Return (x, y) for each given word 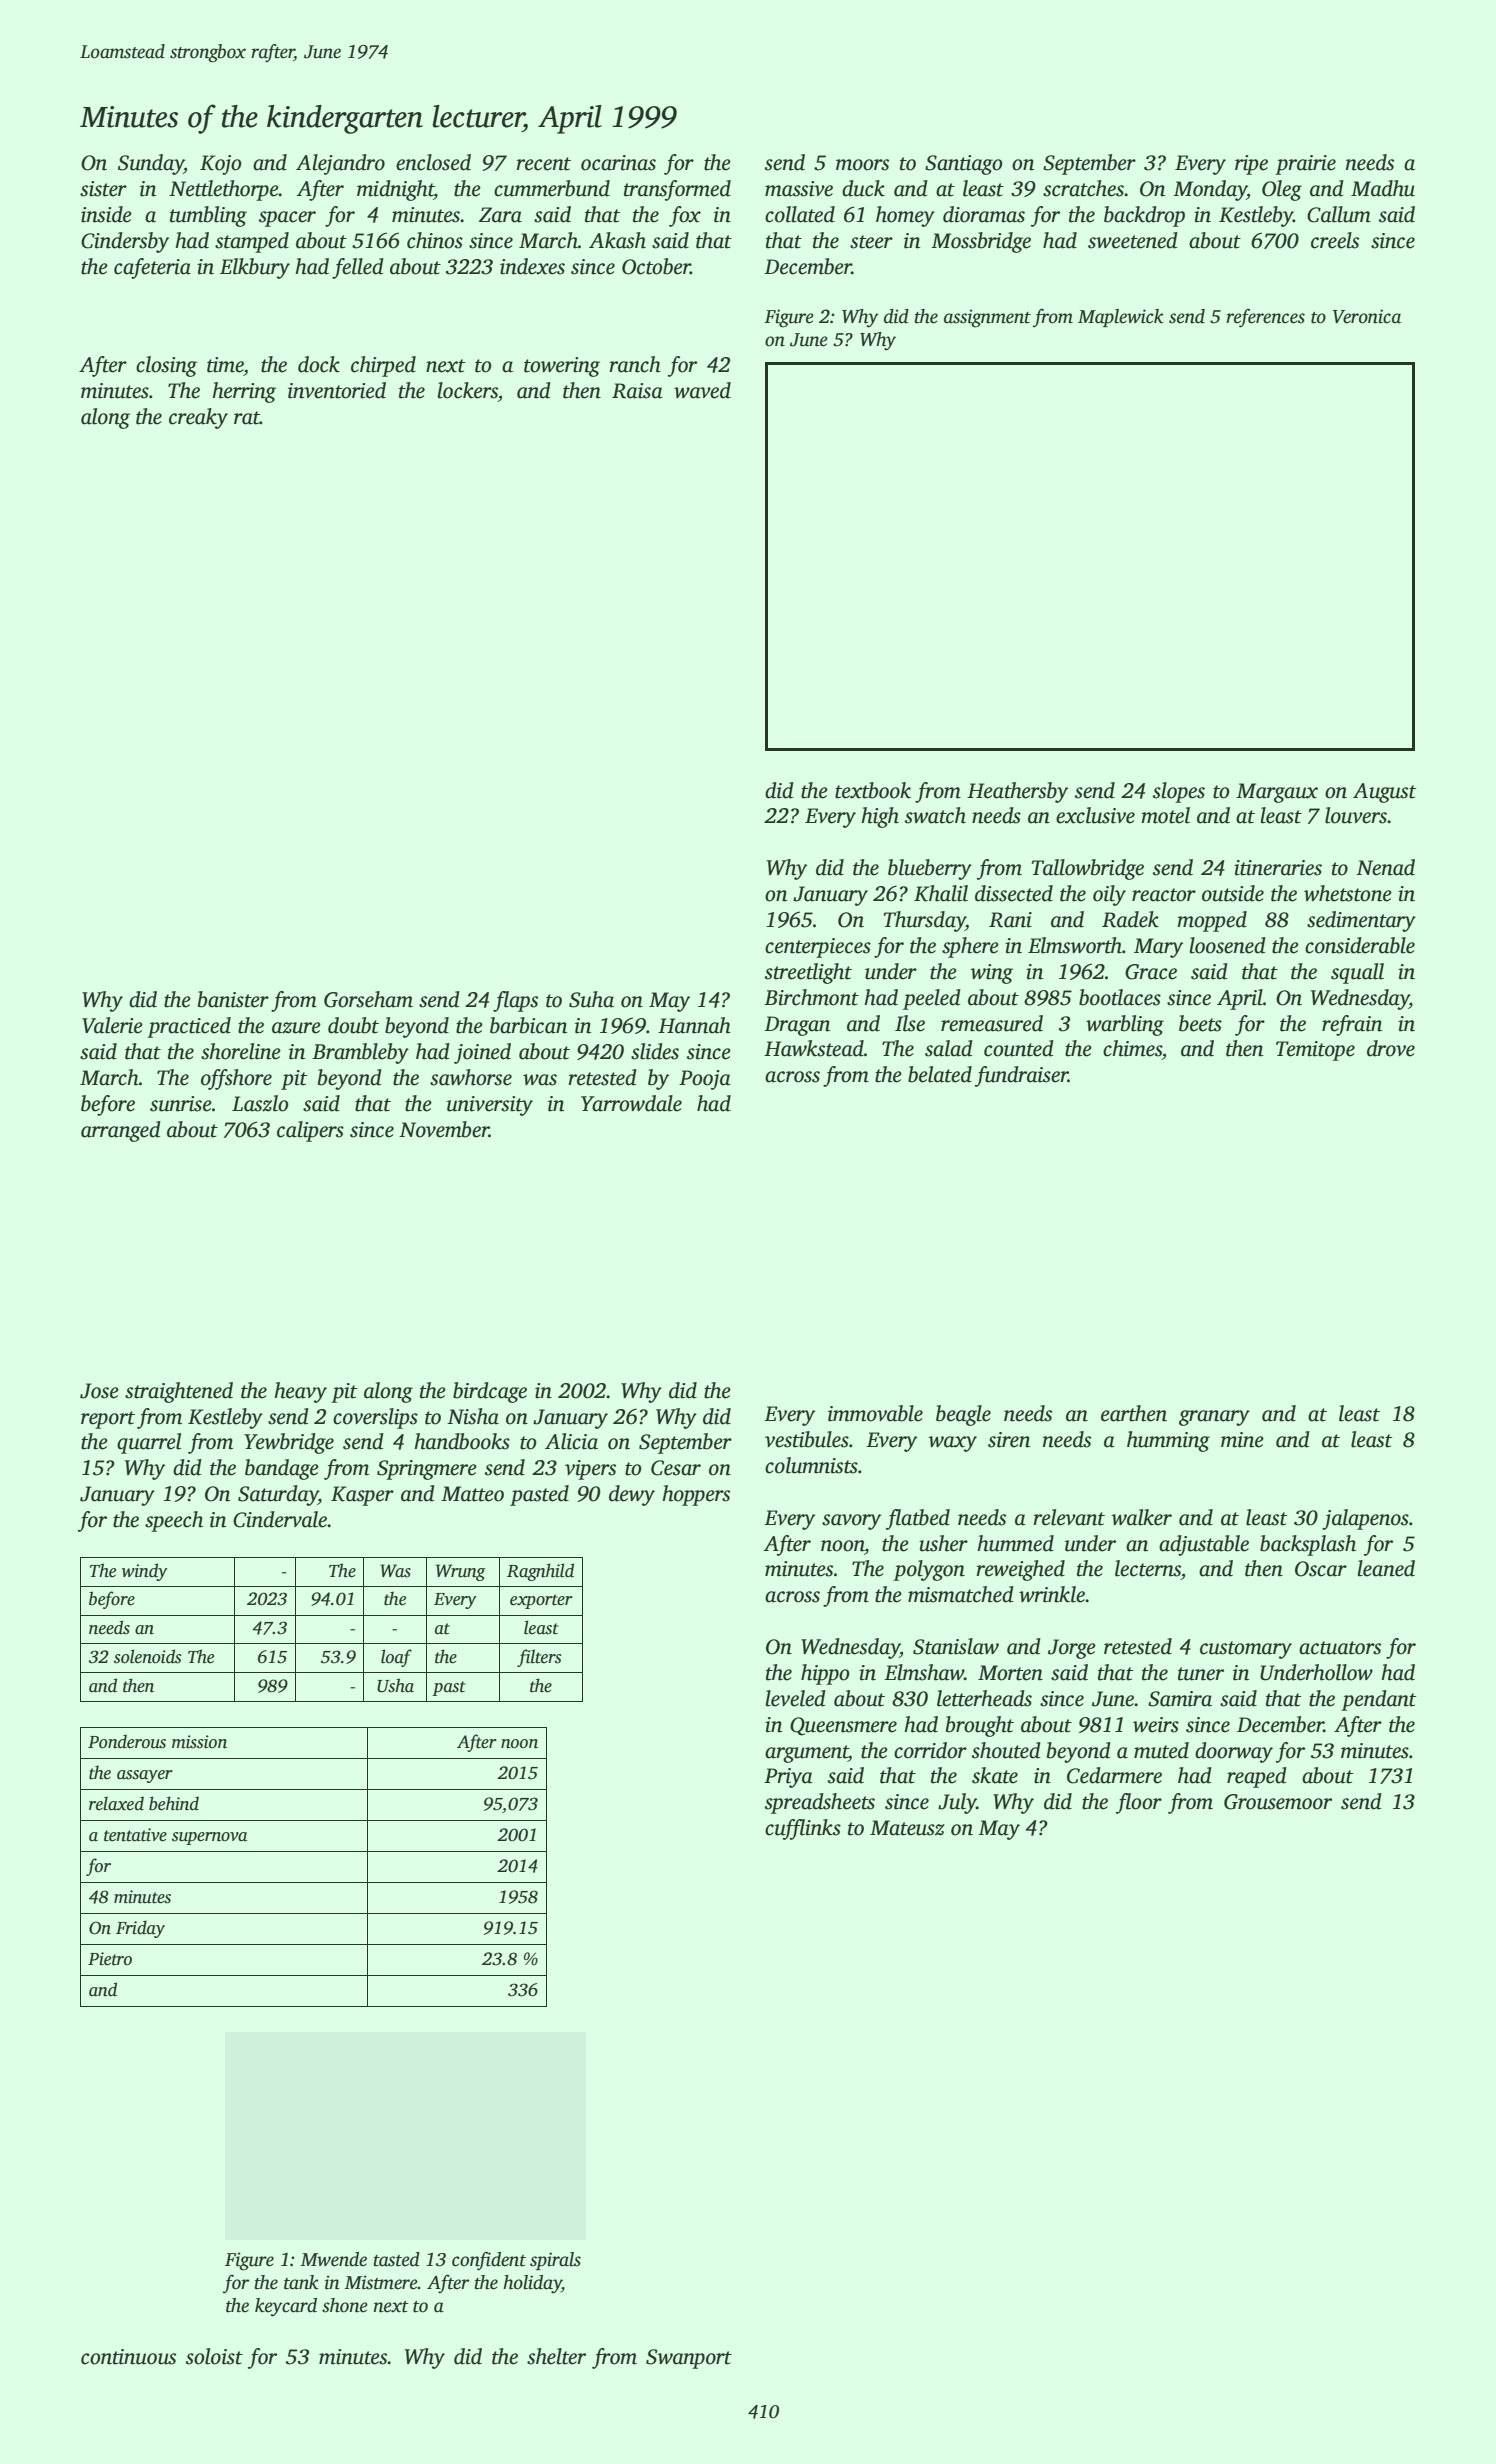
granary (1214, 1418)
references (1265, 318)
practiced (189, 1027)
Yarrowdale (631, 1103)
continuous (128, 2357)
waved (702, 390)
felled (358, 268)
